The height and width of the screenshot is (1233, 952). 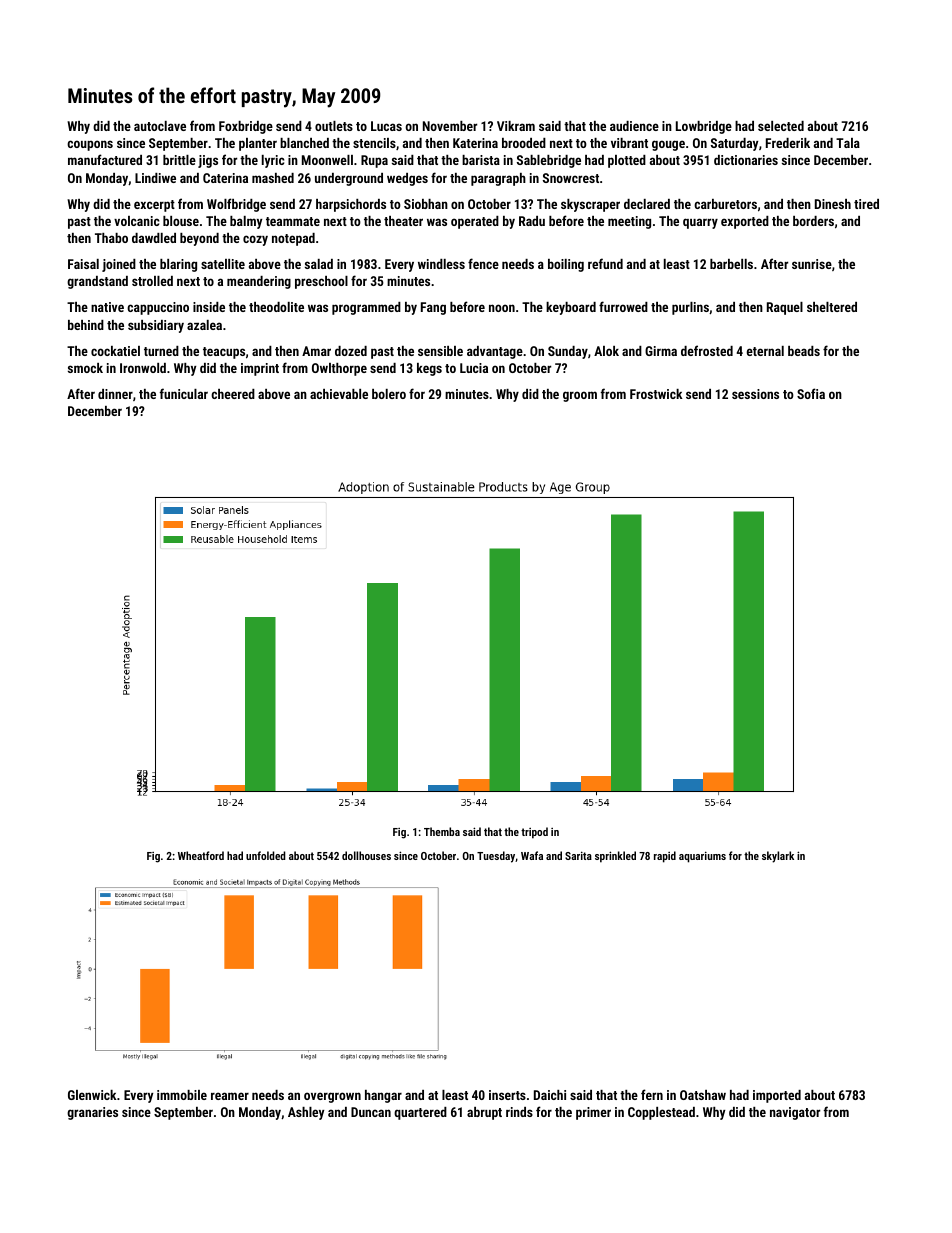 I want to click on hangar, so click(x=383, y=1096).
